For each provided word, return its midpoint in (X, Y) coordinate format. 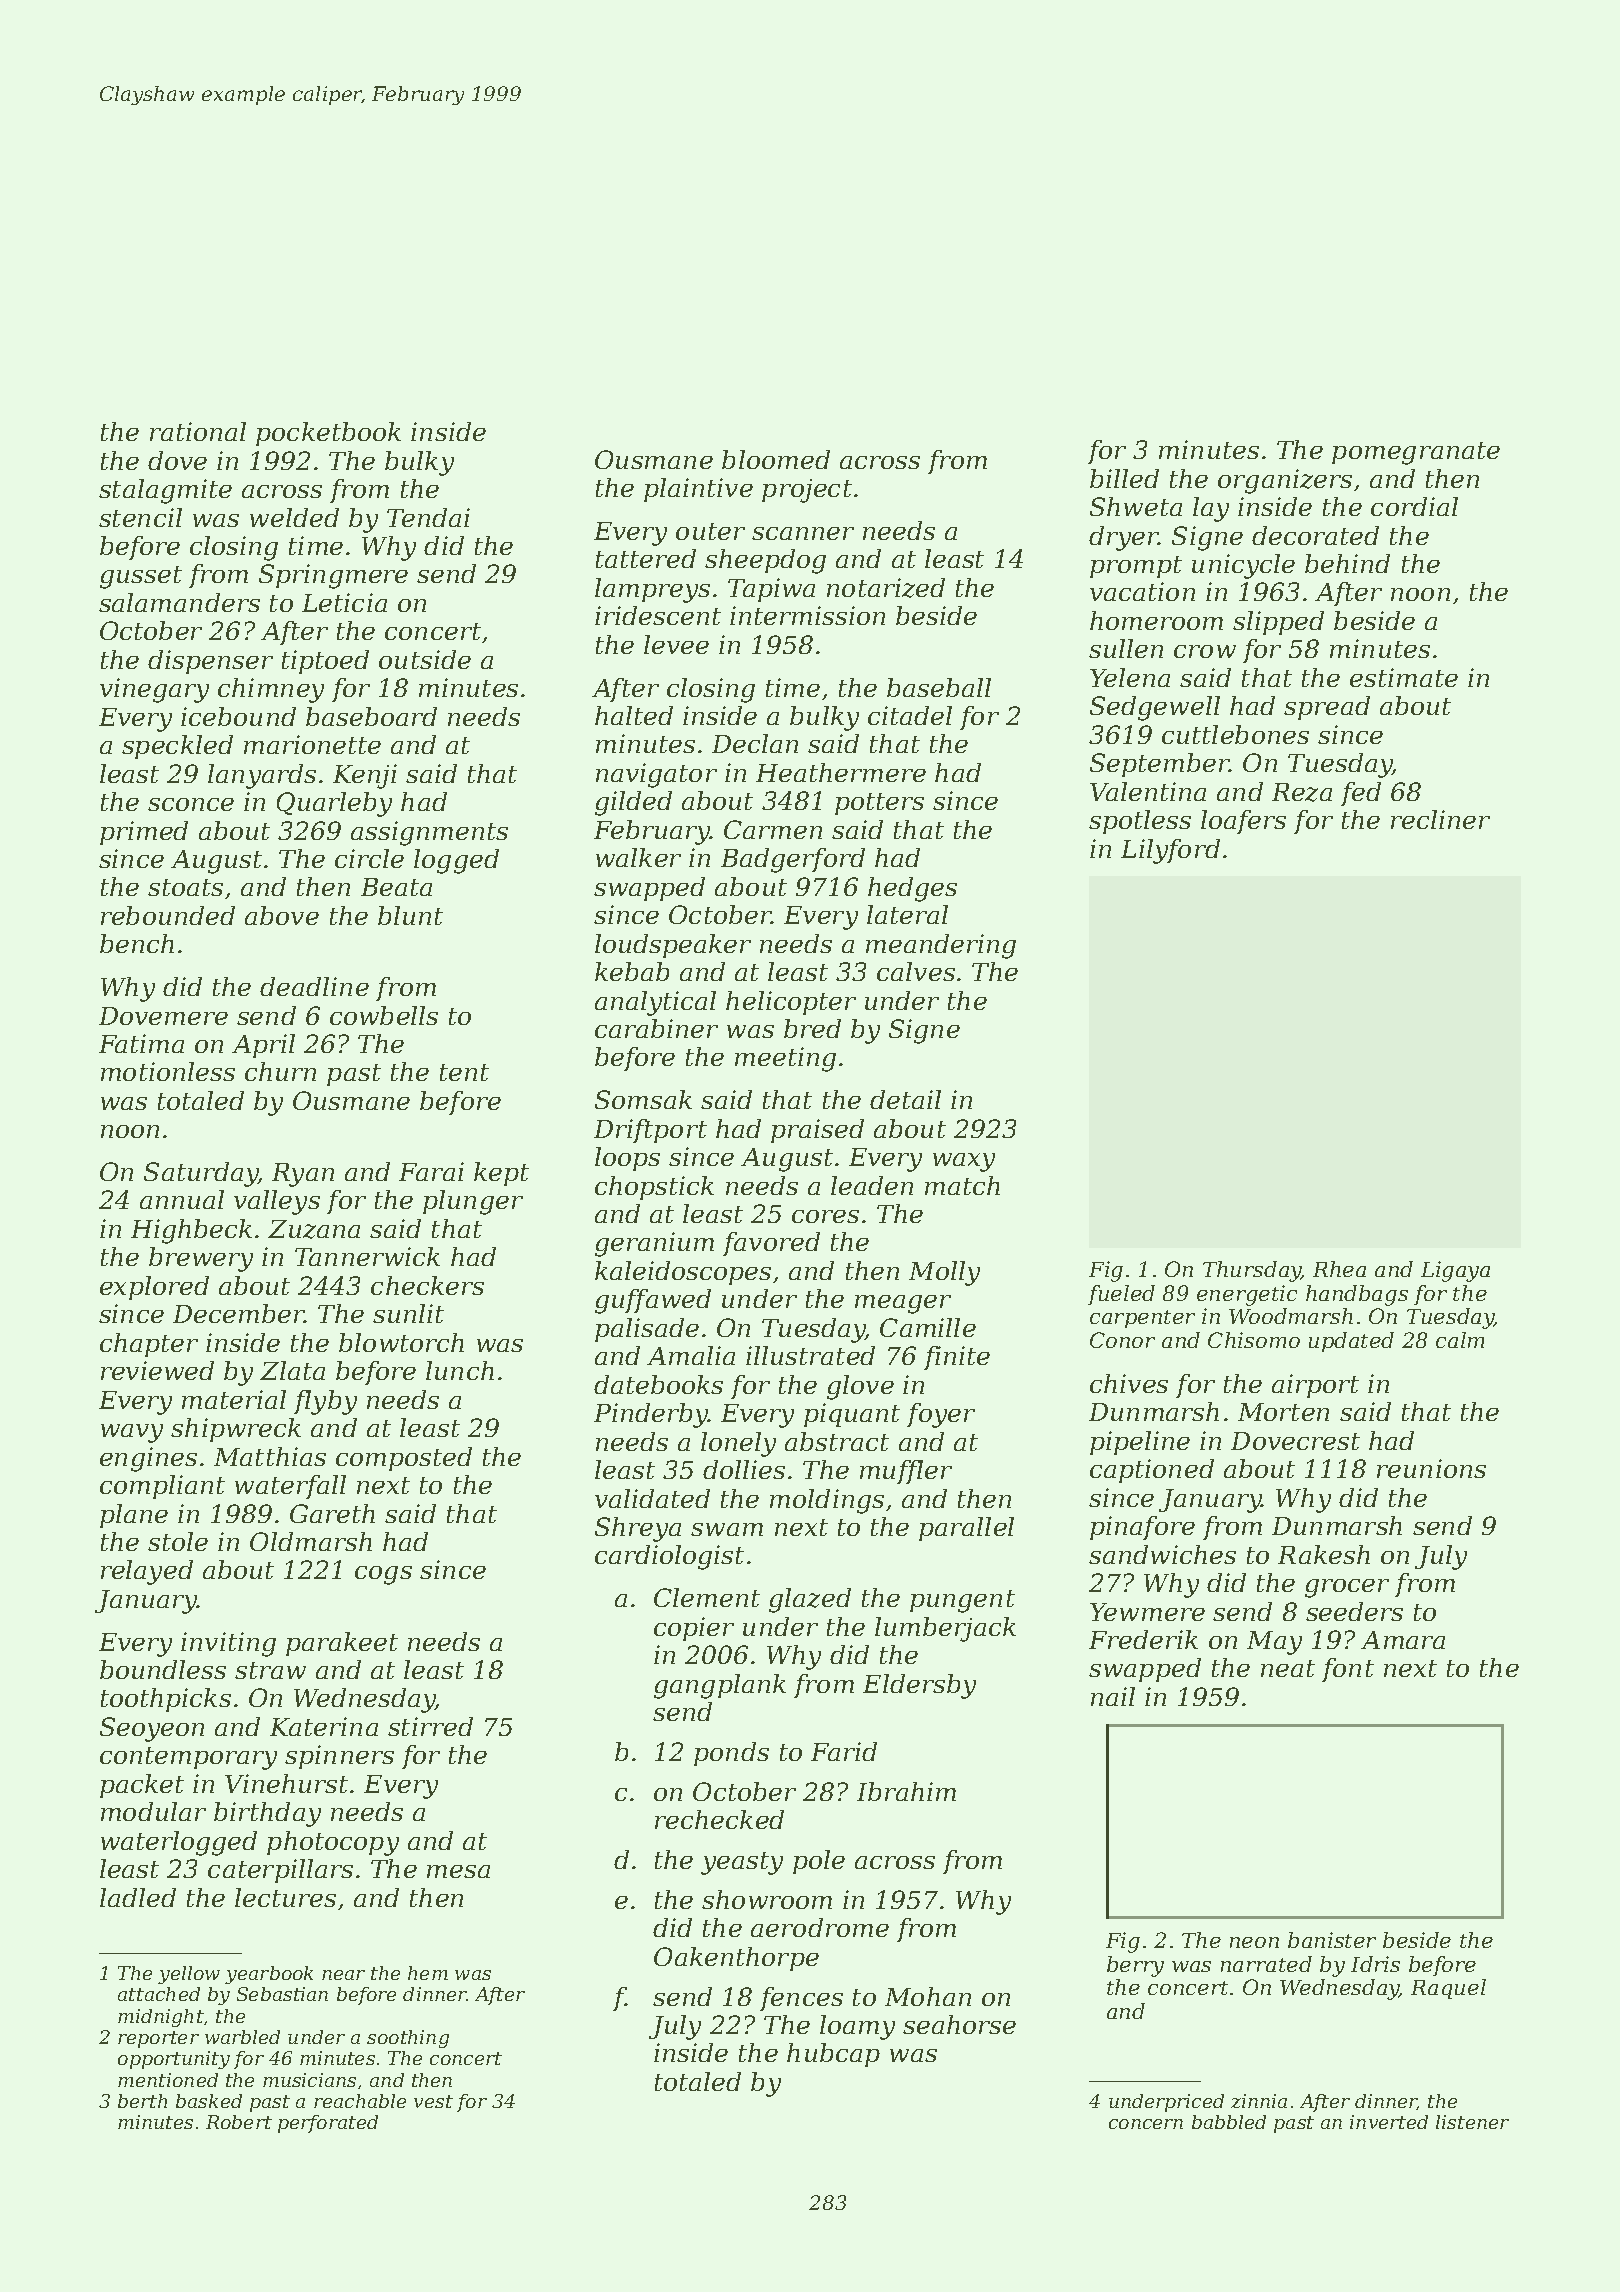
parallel (966, 1529)
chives (1129, 1383)
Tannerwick (367, 1256)
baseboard (371, 716)
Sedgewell (1155, 708)
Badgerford (793, 860)
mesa (458, 1871)
